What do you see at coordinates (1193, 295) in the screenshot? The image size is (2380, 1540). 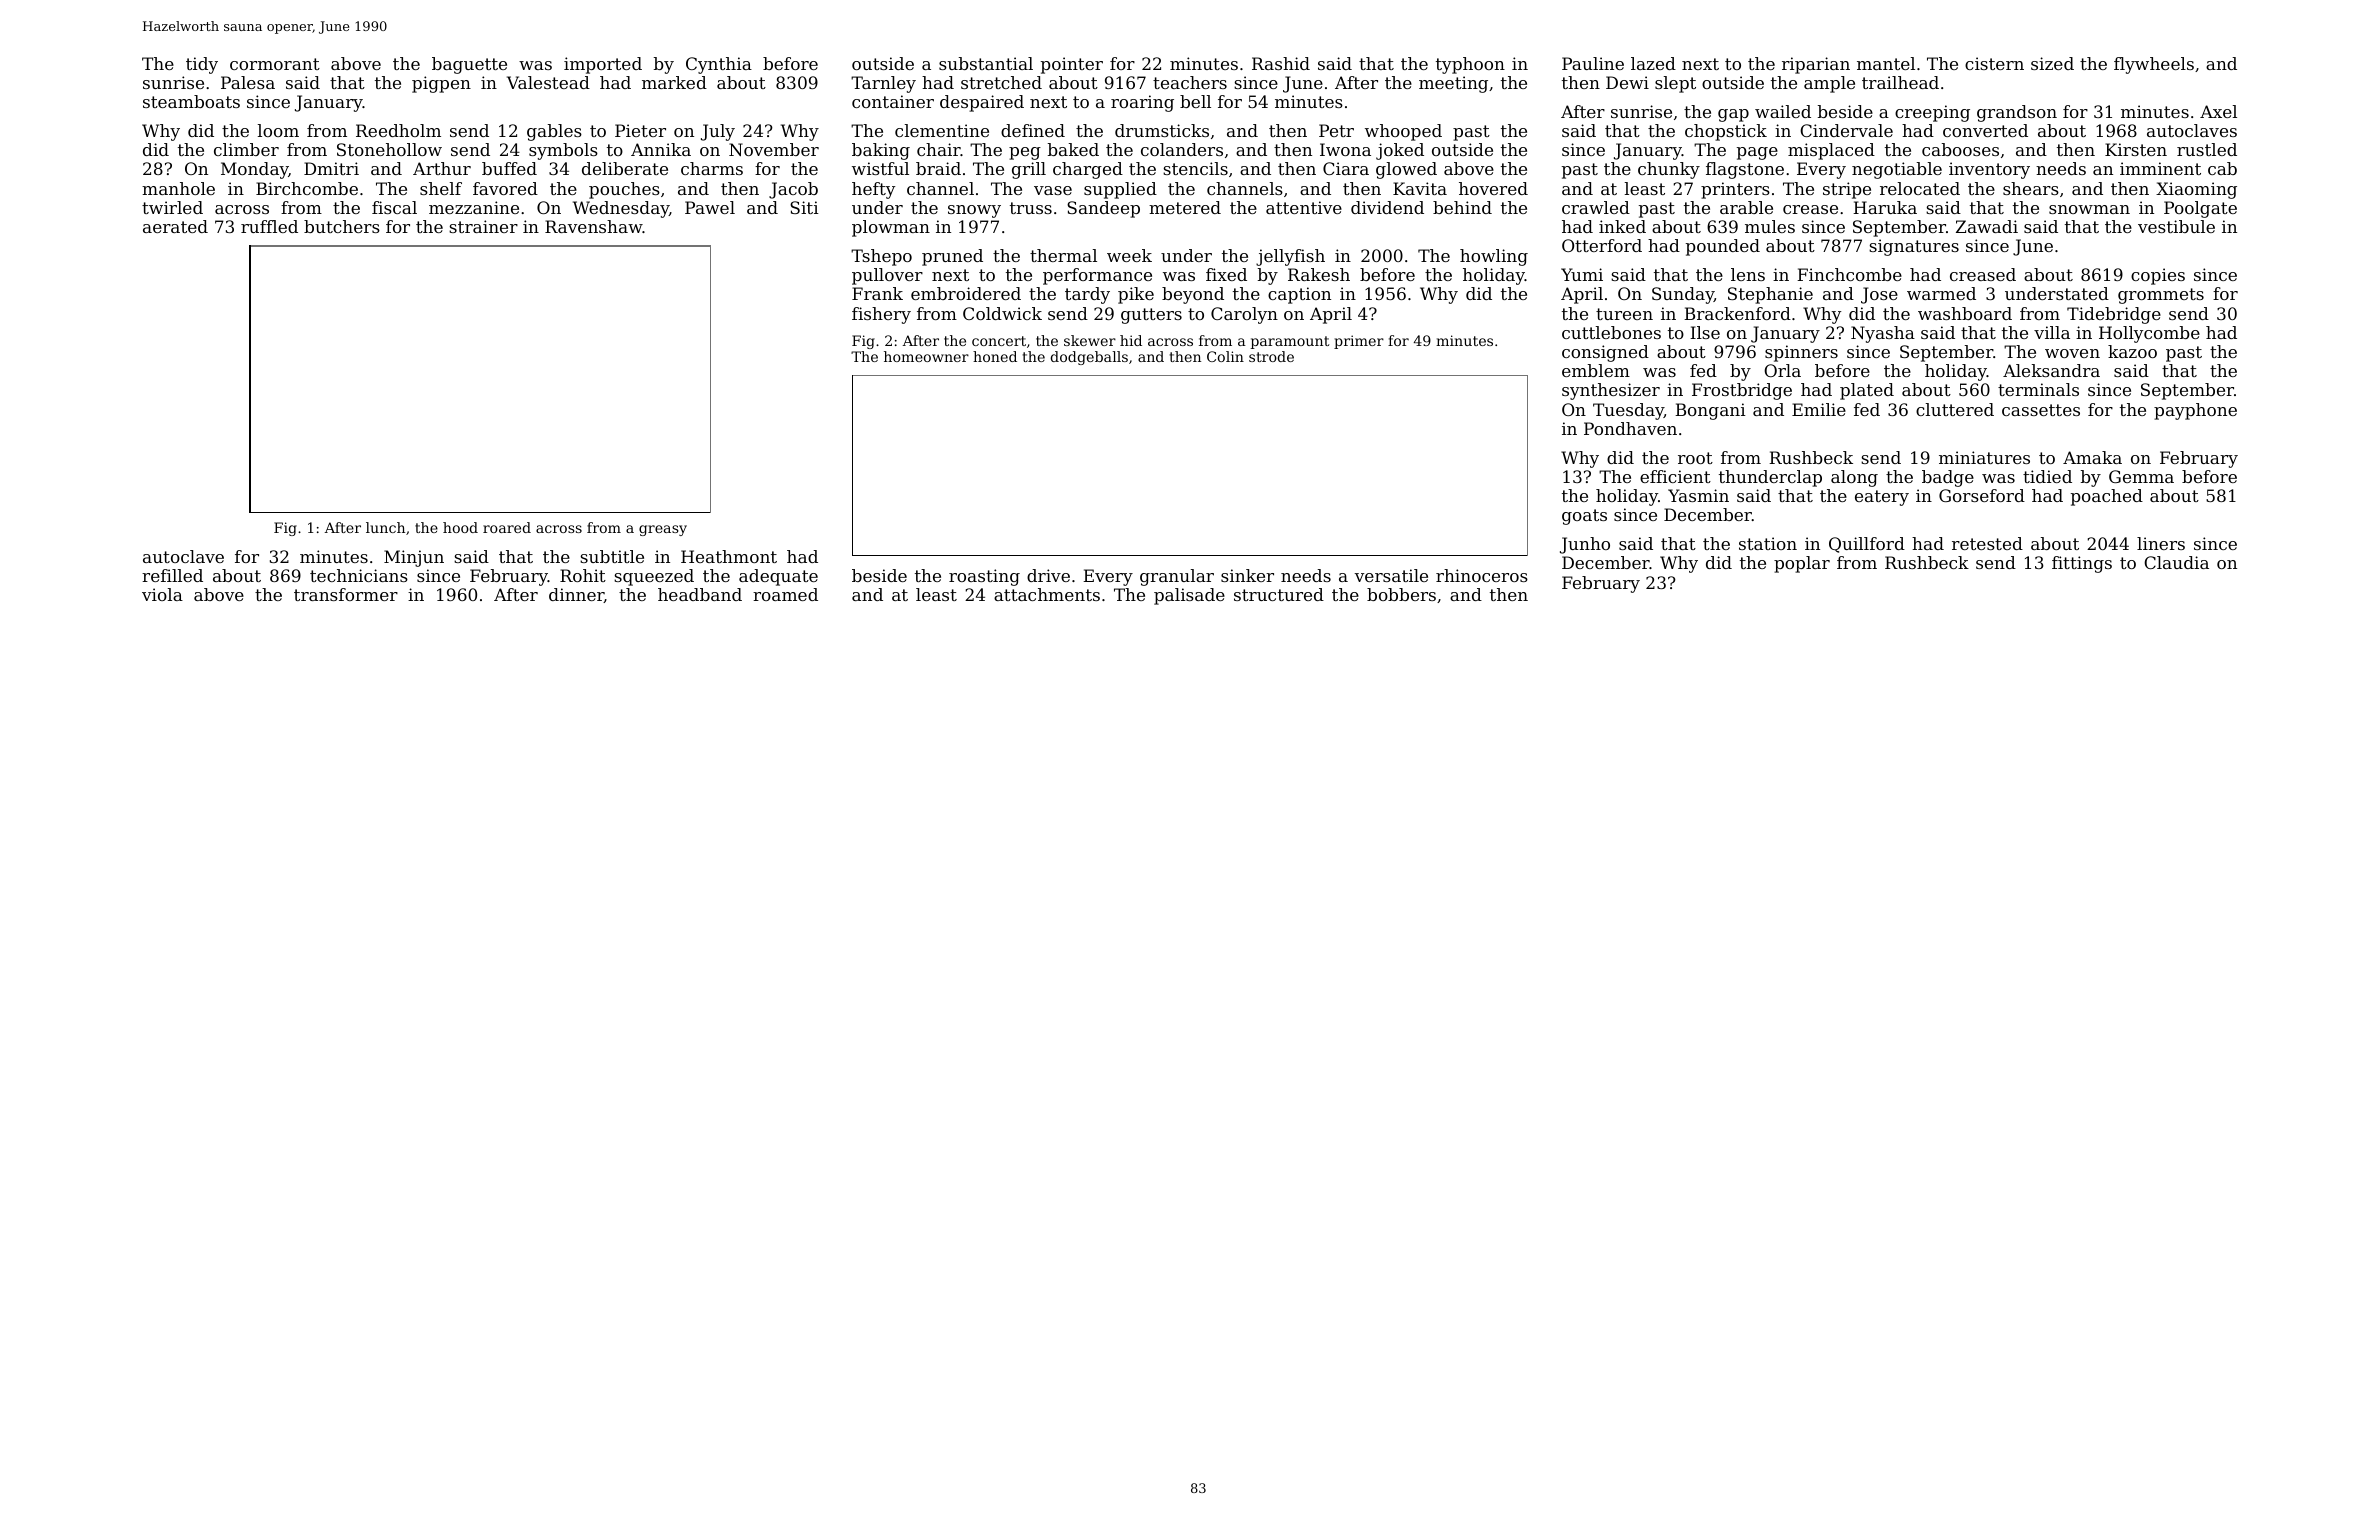 I see `beyond` at bounding box center [1193, 295].
